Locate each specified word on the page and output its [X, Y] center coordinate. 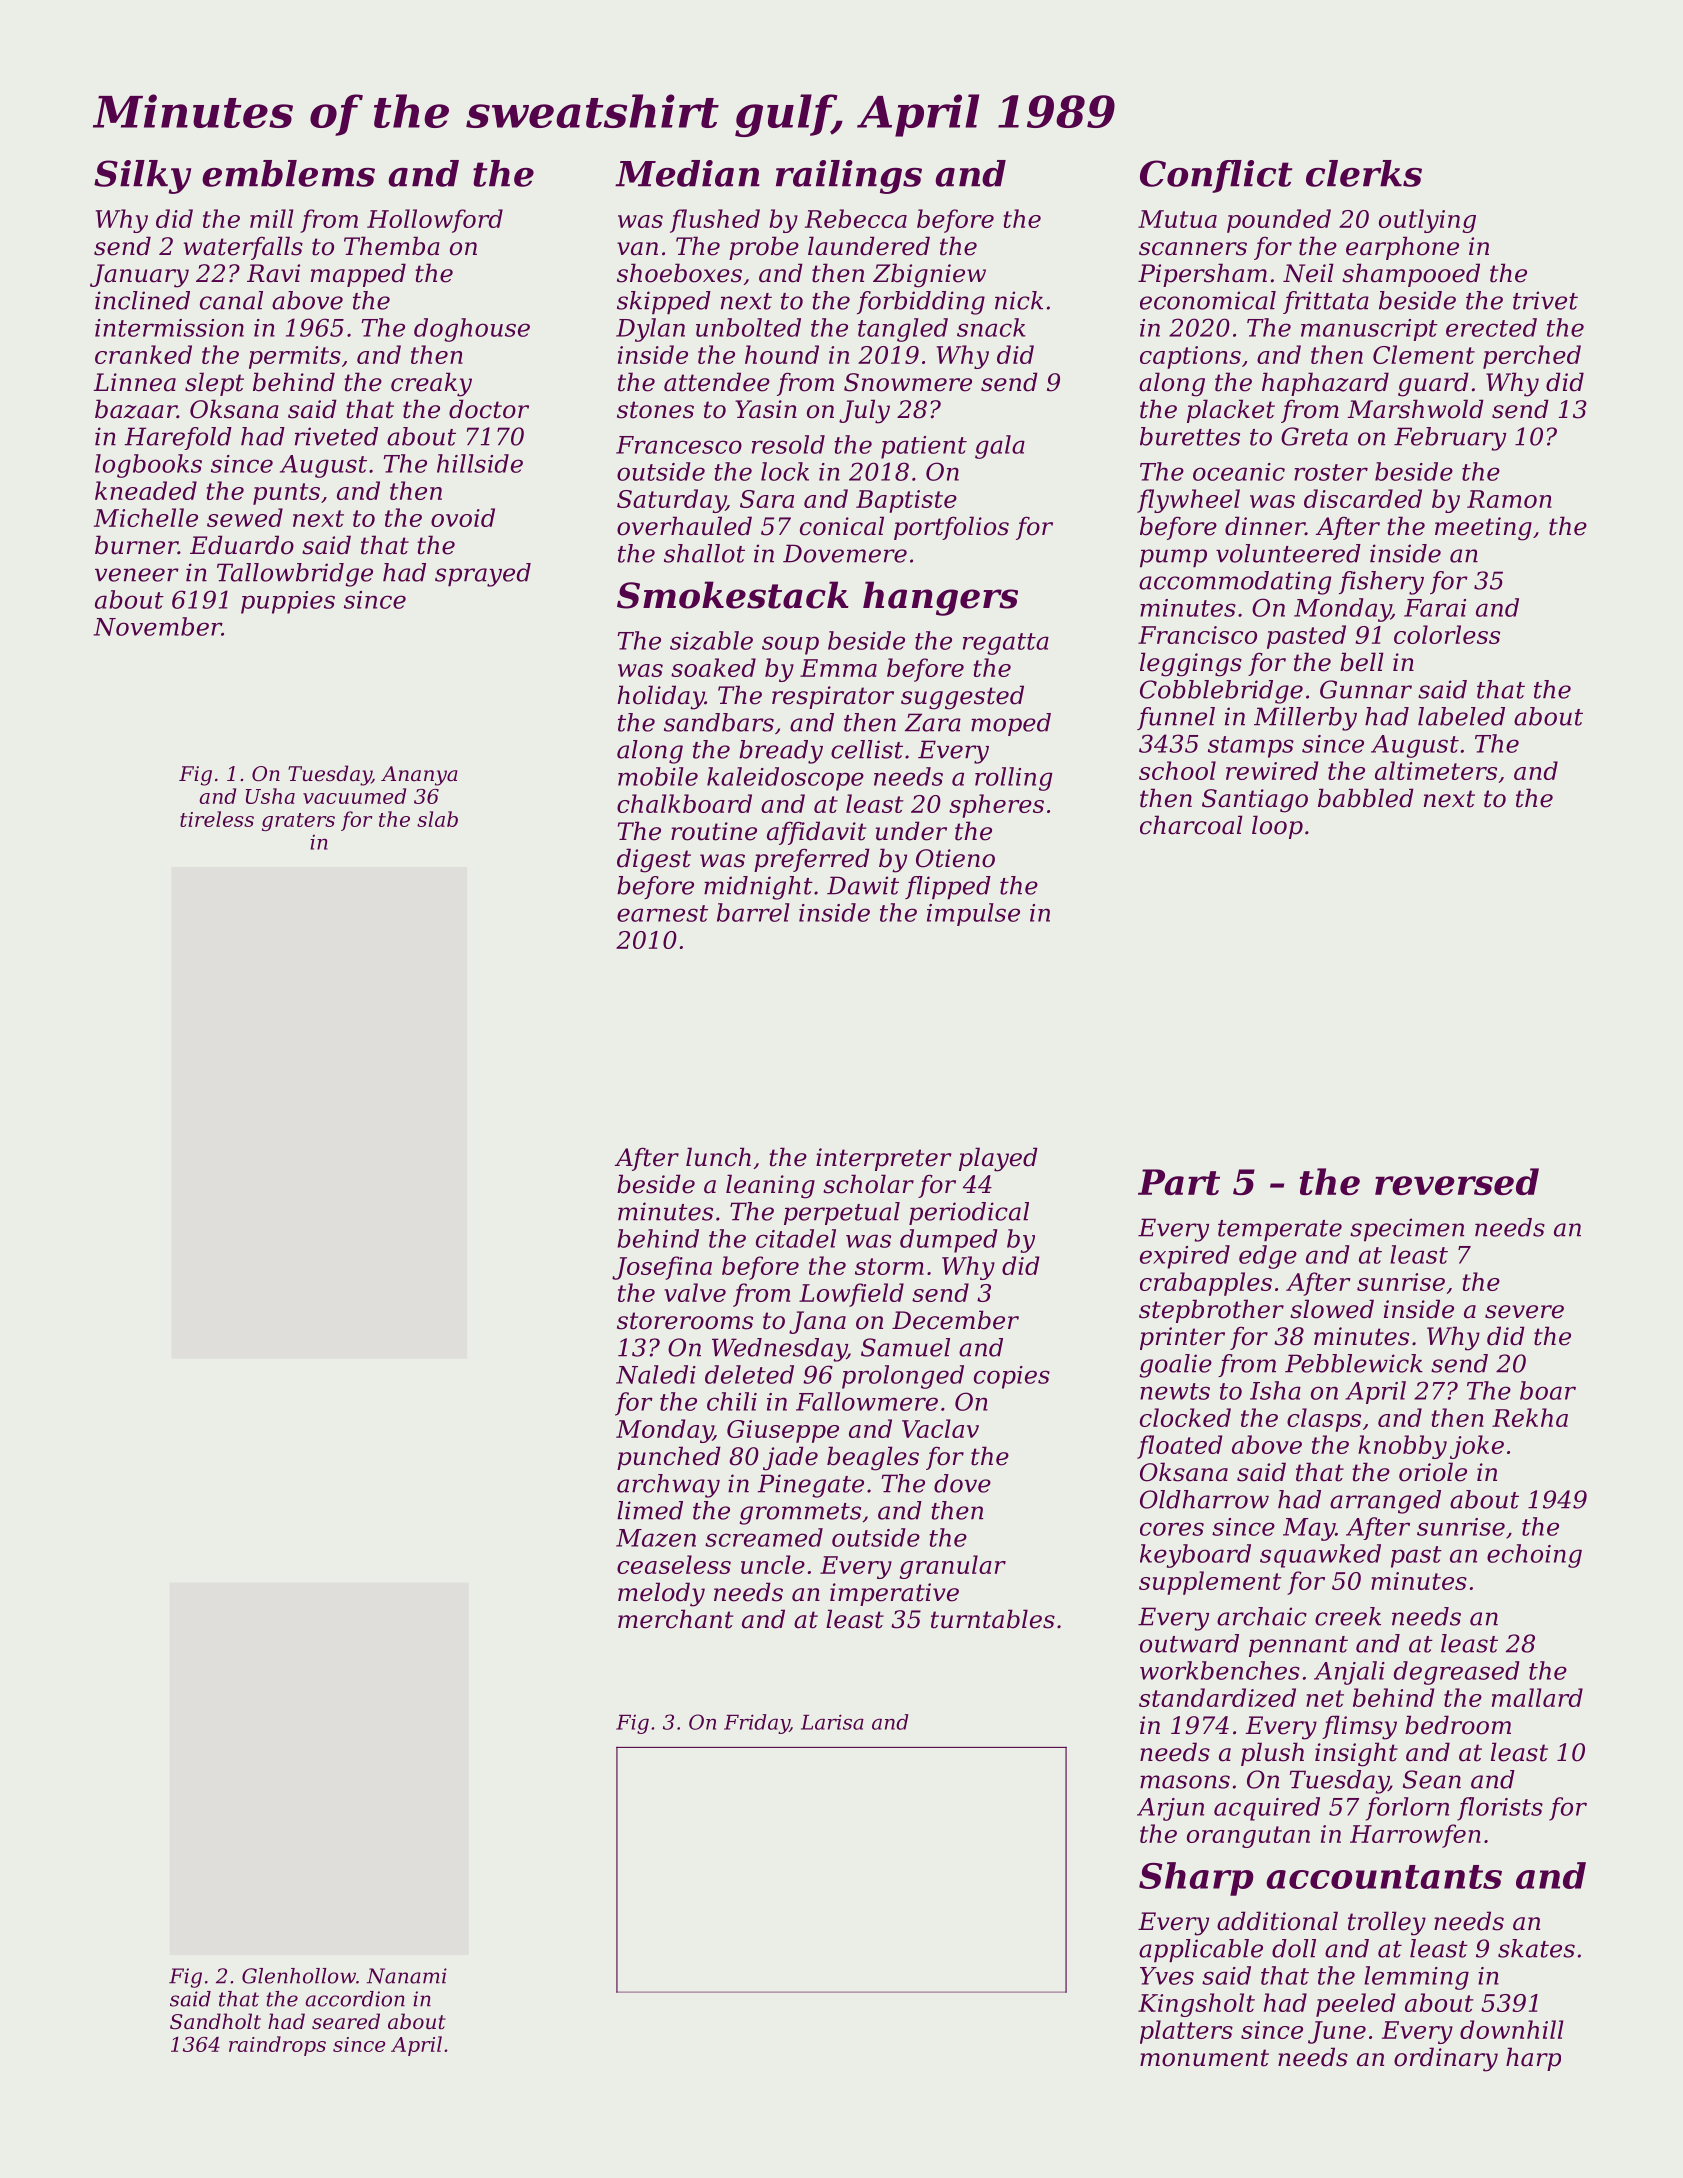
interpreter [883, 1159]
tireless [217, 819]
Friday [757, 1724]
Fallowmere [867, 1401]
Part [1179, 1182]
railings [849, 177]
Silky [142, 177]
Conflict [1216, 176]
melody [661, 1594]
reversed [1457, 1181]
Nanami [407, 1976]
